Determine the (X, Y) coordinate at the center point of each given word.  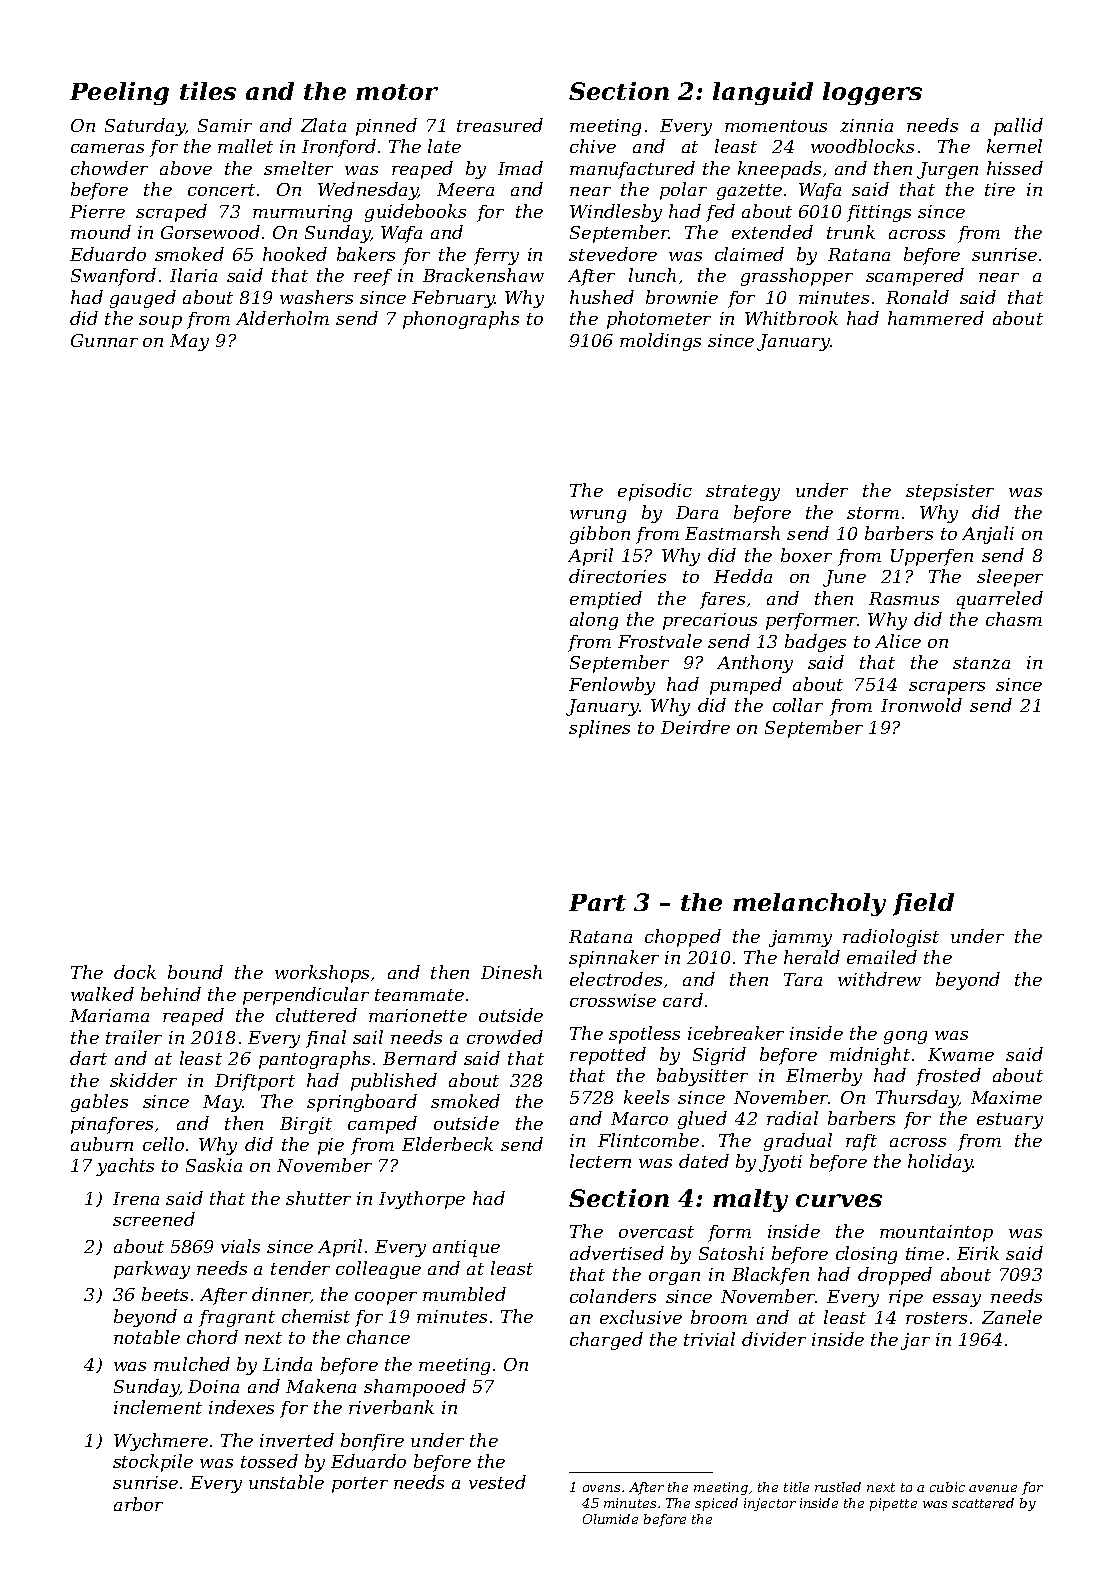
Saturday (145, 127)
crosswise (613, 1000)
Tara (803, 979)
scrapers (947, 688)
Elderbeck (447, 1144)
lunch (652, 275)
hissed (1015, 168)
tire (1000, 189)
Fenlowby (612, 686)
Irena (136, 1198)
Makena (321, 1386)
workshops (322, 974)
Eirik (978, 1253)
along (594, 621)
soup (160, 322)
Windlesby (616, 213)
